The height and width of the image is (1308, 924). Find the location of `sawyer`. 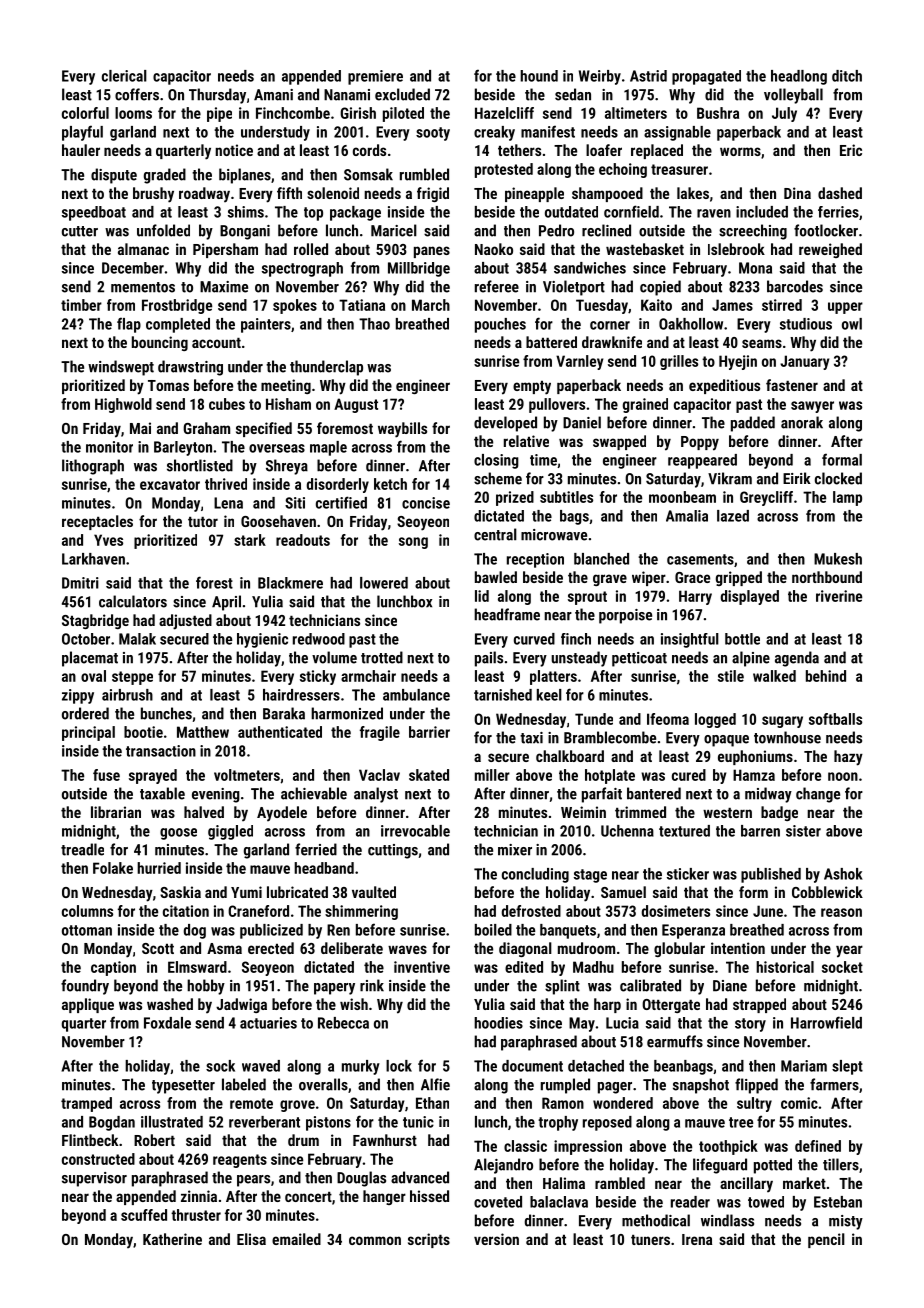

sawyer is located at coordinates (812, 407).
